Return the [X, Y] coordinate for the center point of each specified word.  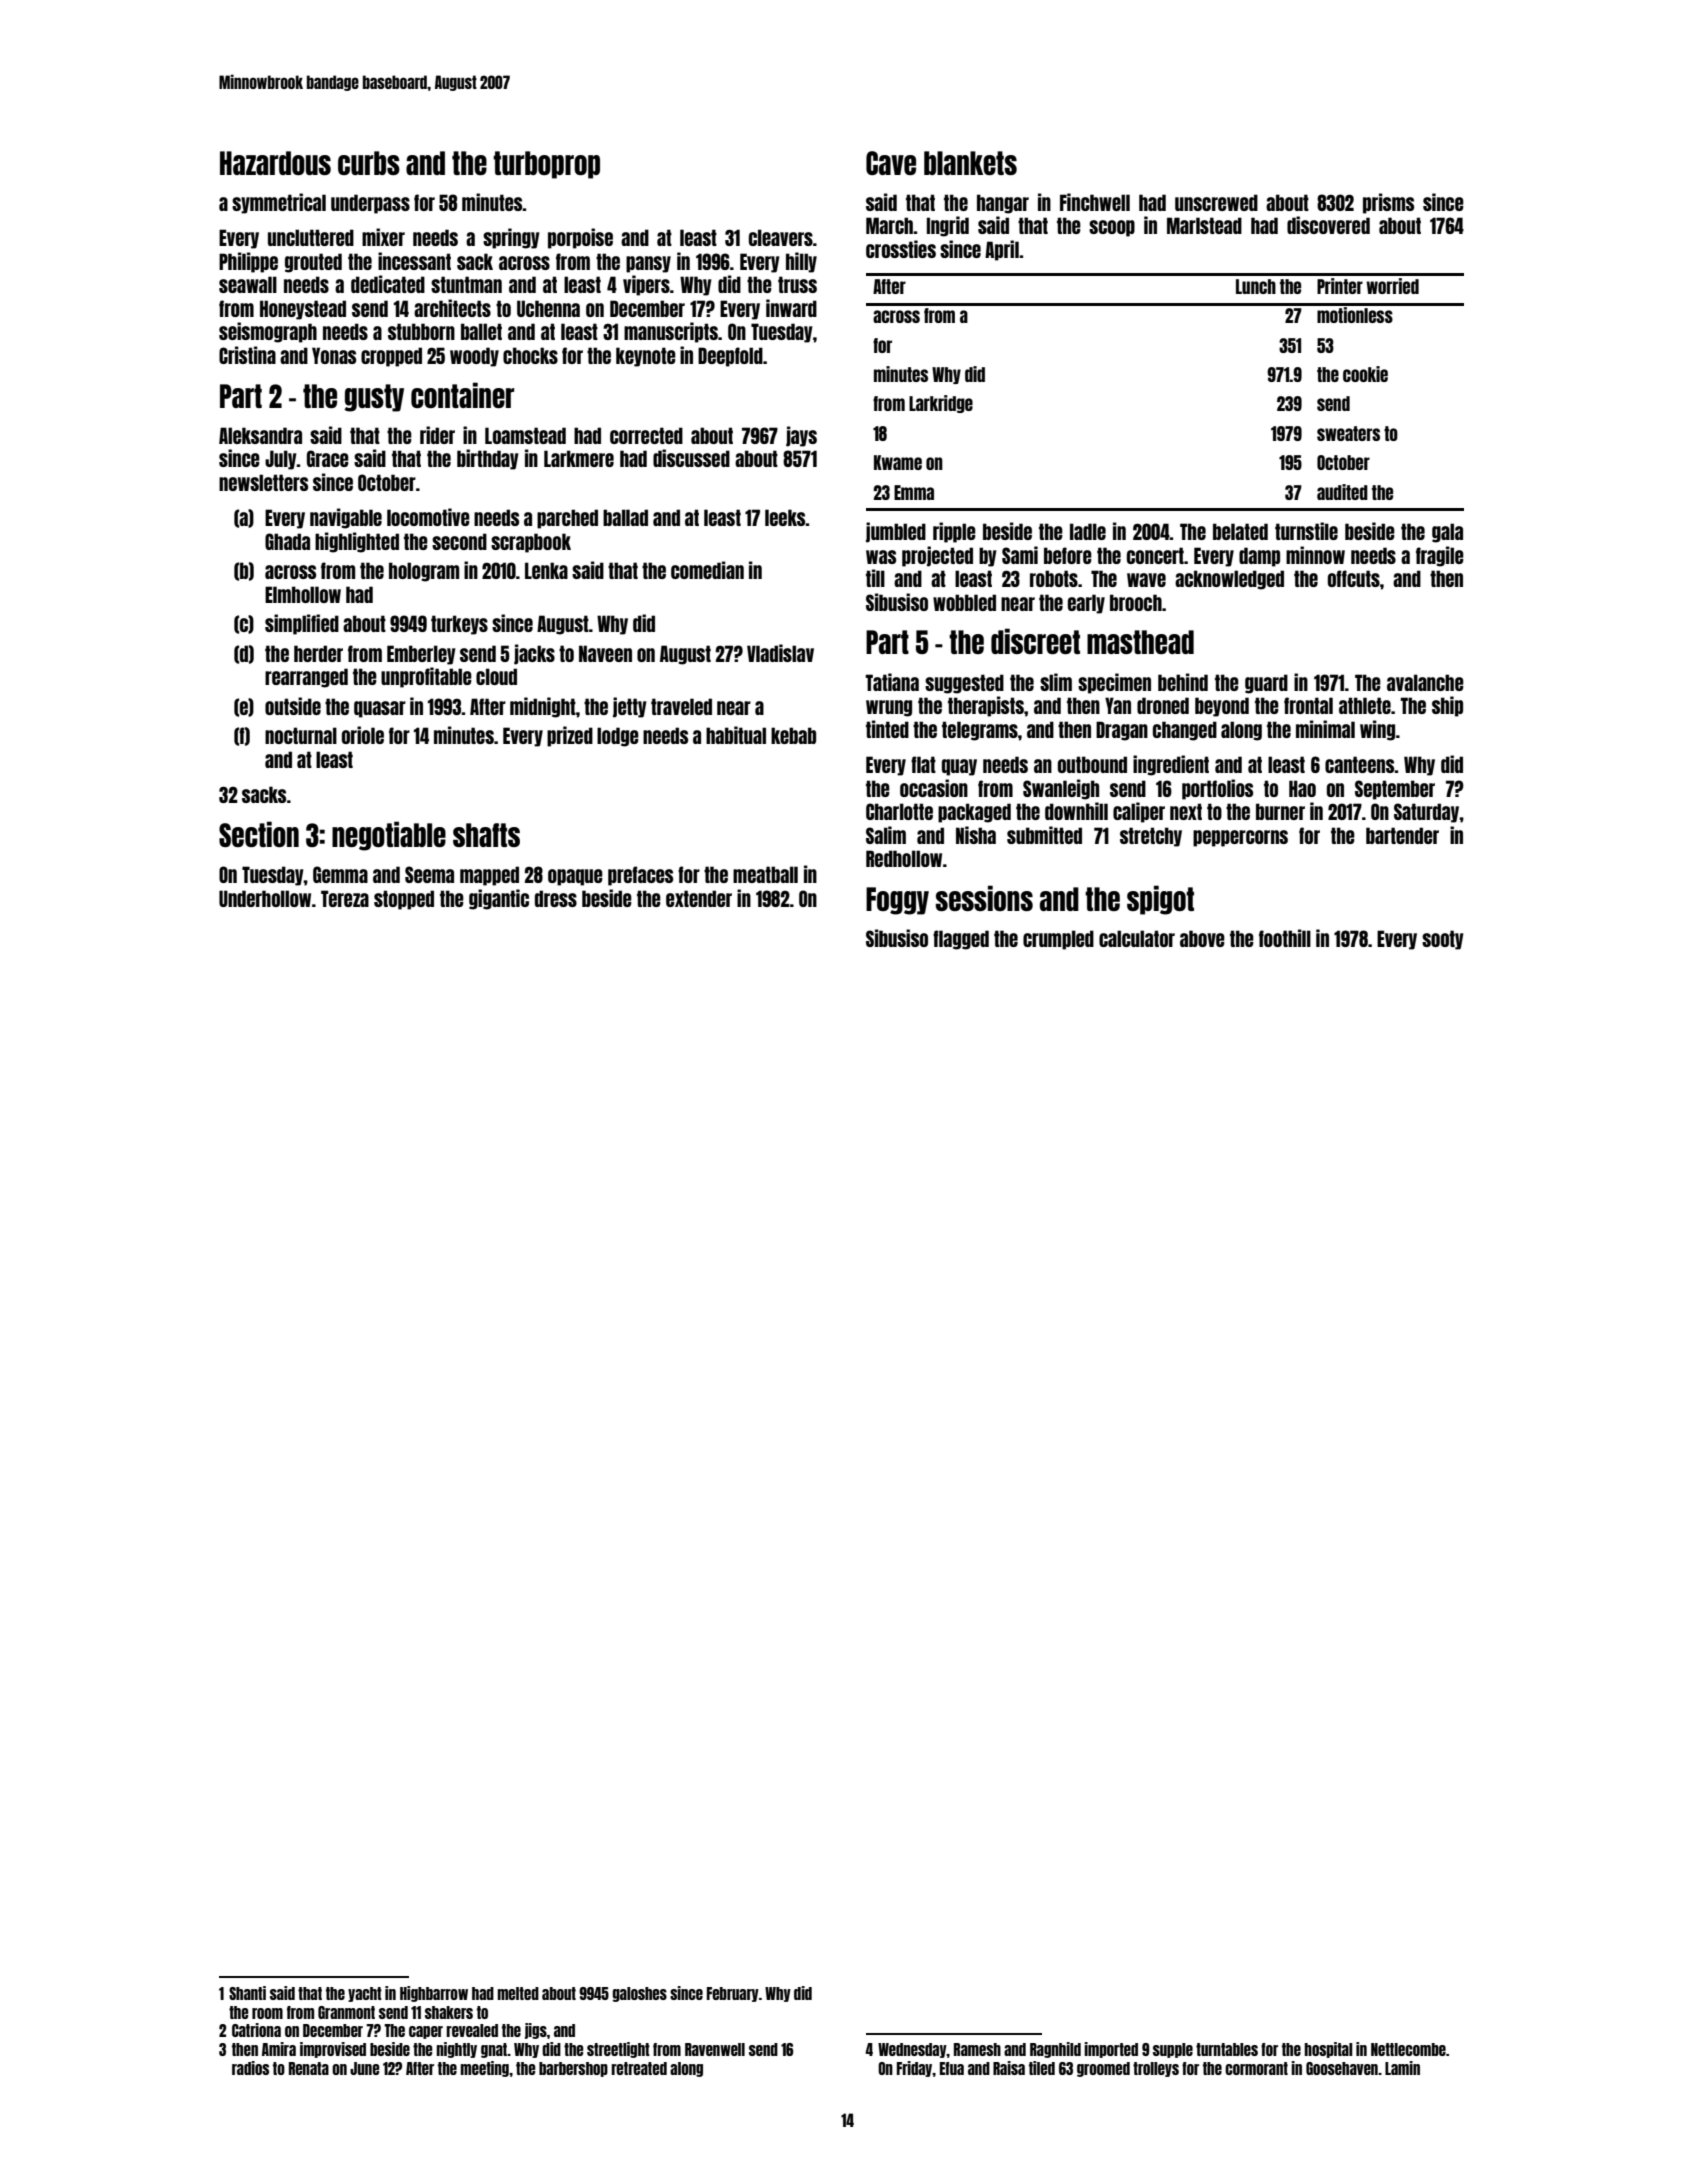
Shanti [247, 1993]
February [733, 1994]
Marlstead [1204, 225]
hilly [801, 262]
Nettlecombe [1408, 2049]
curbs [369, 163]
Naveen [605, 653]
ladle [1088, 531]
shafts [486, 835]
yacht [365, 1994]
